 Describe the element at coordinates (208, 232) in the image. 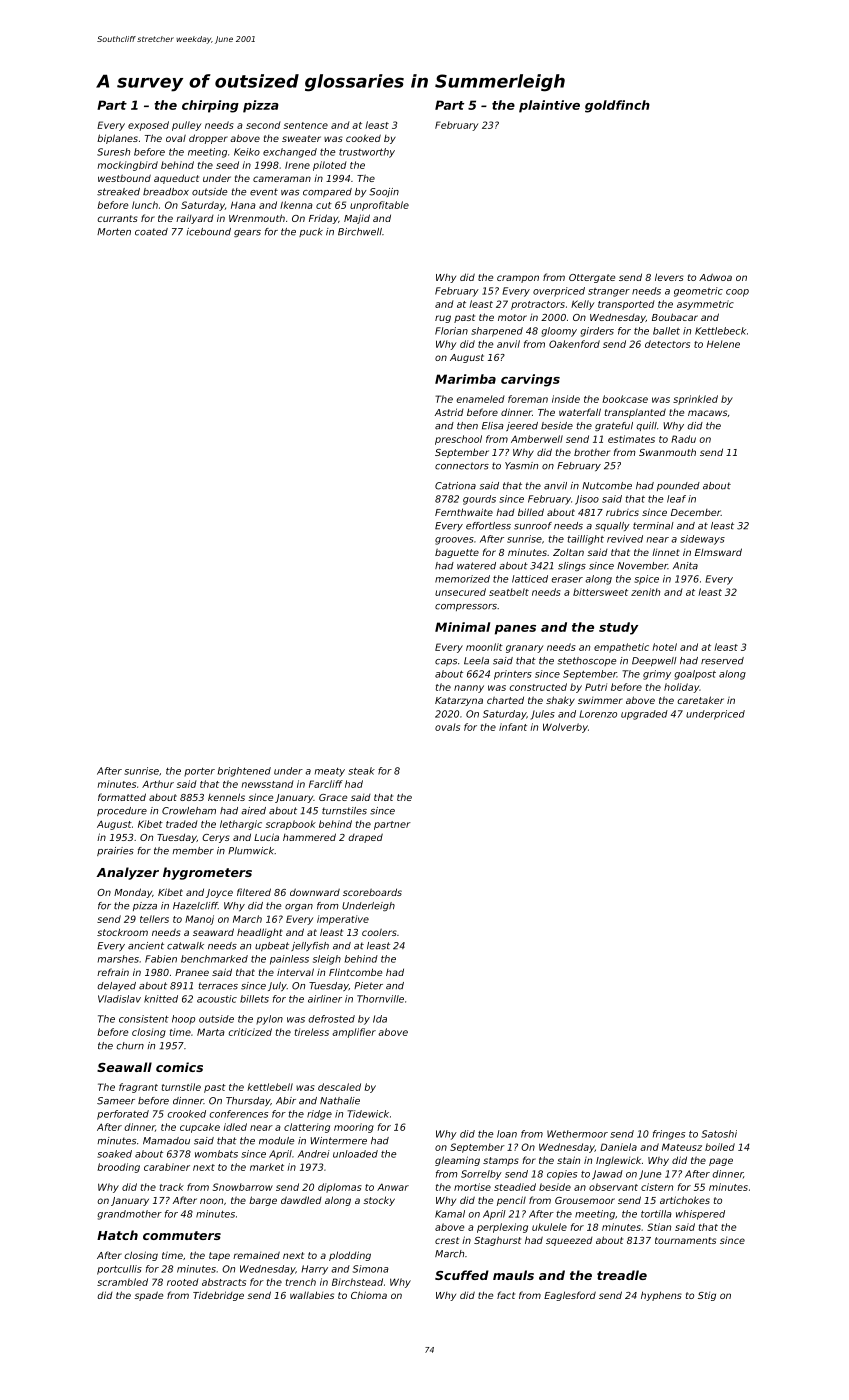

I see `icebound` at that location.
